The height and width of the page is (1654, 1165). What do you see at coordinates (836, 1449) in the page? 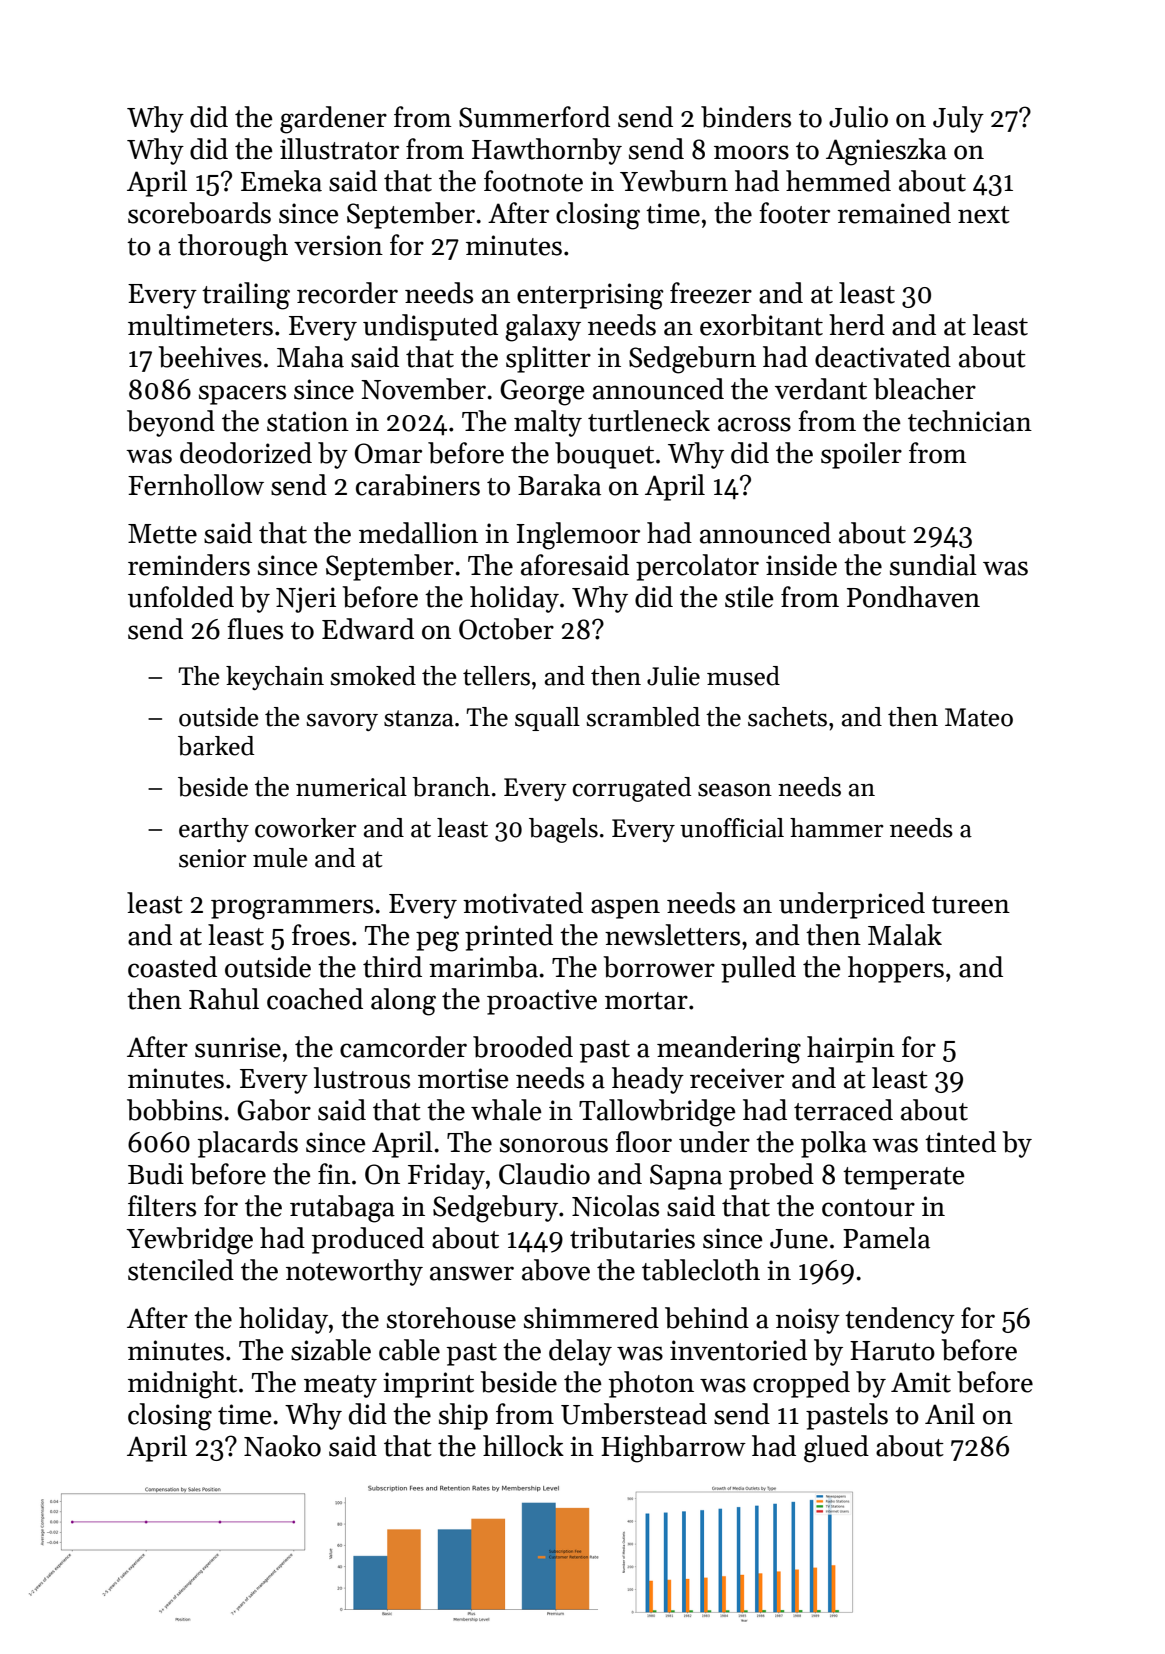
I see `glued` at bounding box center [836, 1449].
